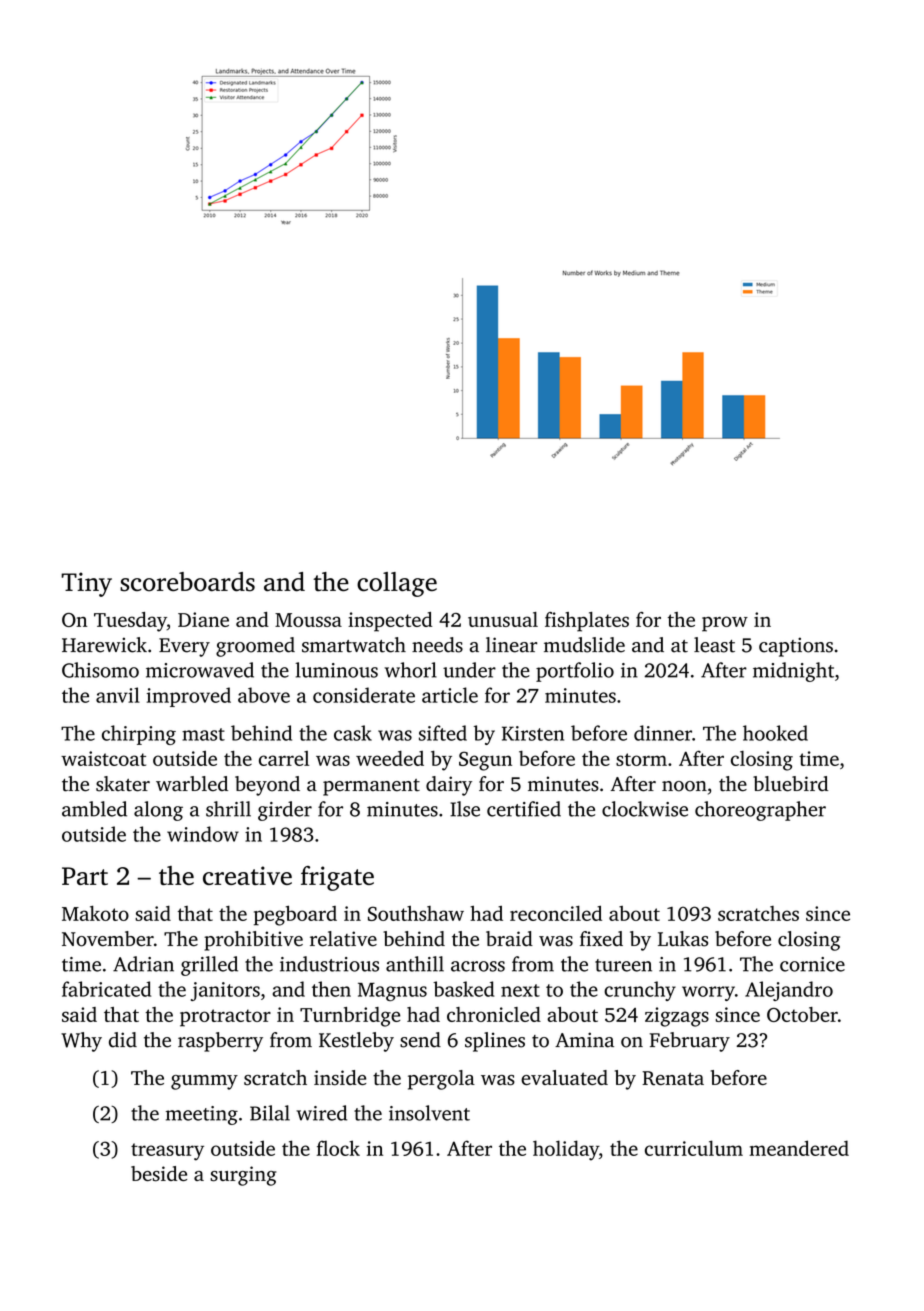  I want to click on Kirsten, so click(533, 733).
